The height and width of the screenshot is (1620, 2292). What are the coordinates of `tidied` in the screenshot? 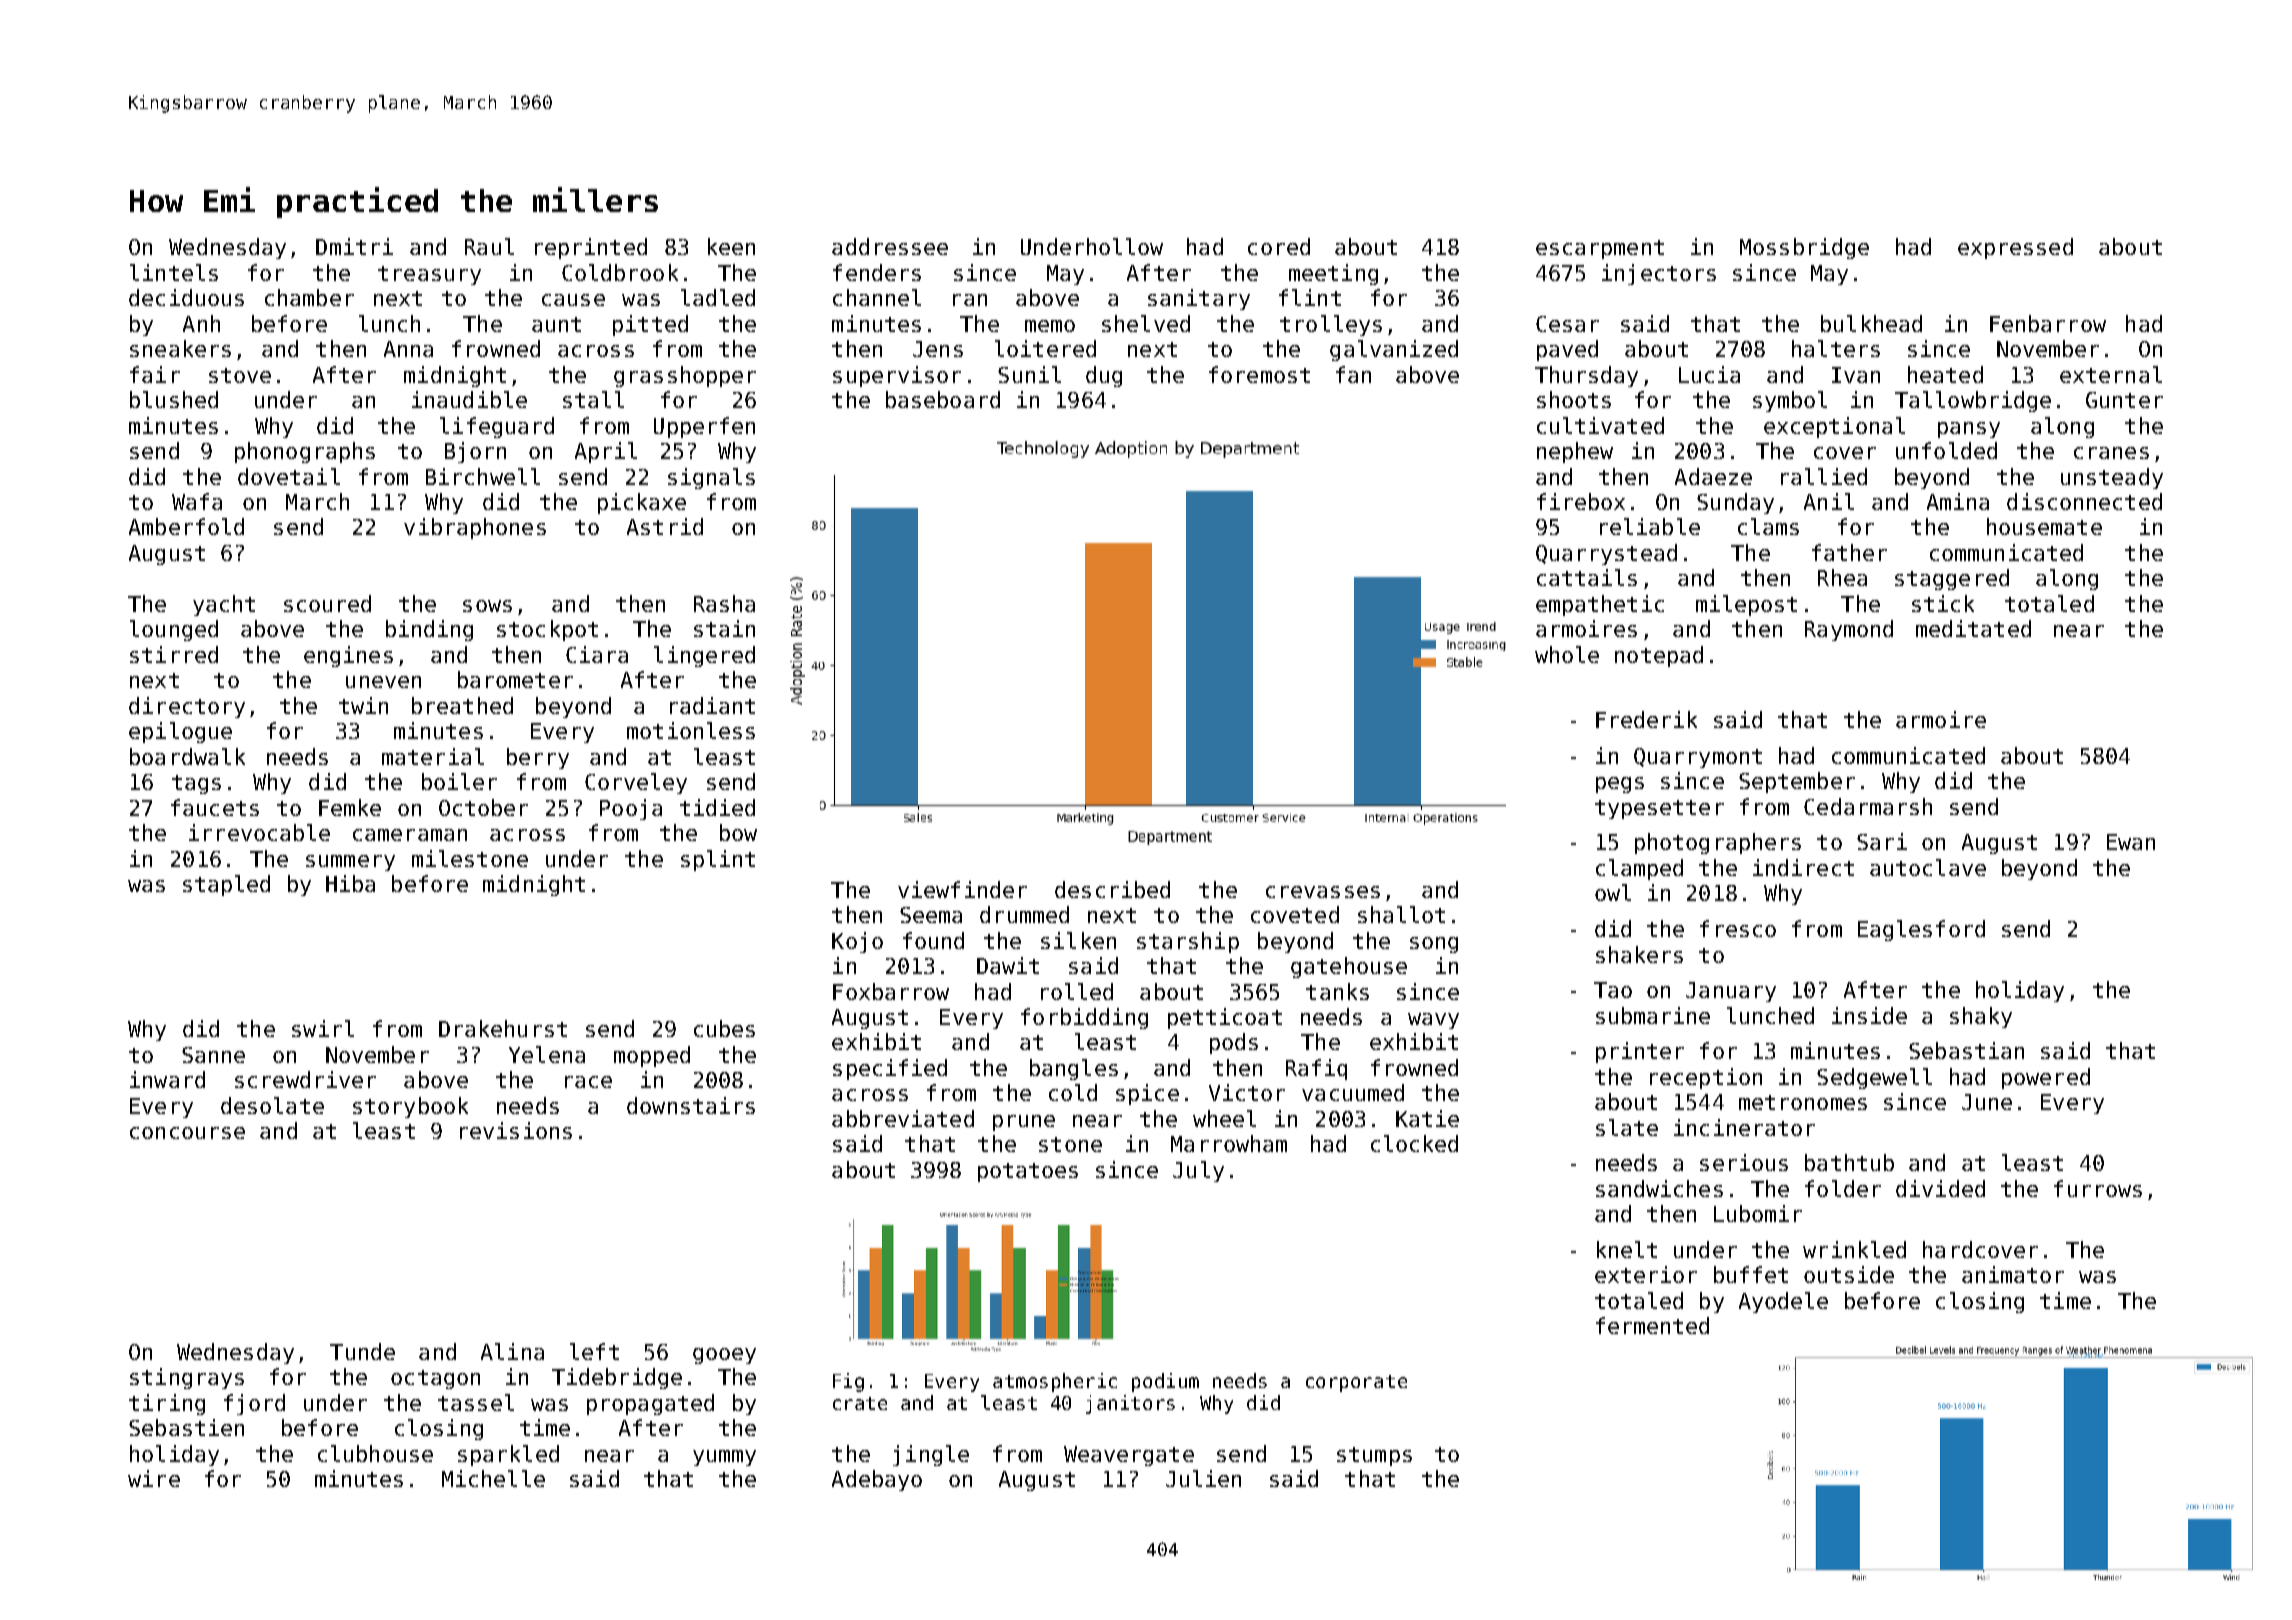 It's located at (717, 807).
